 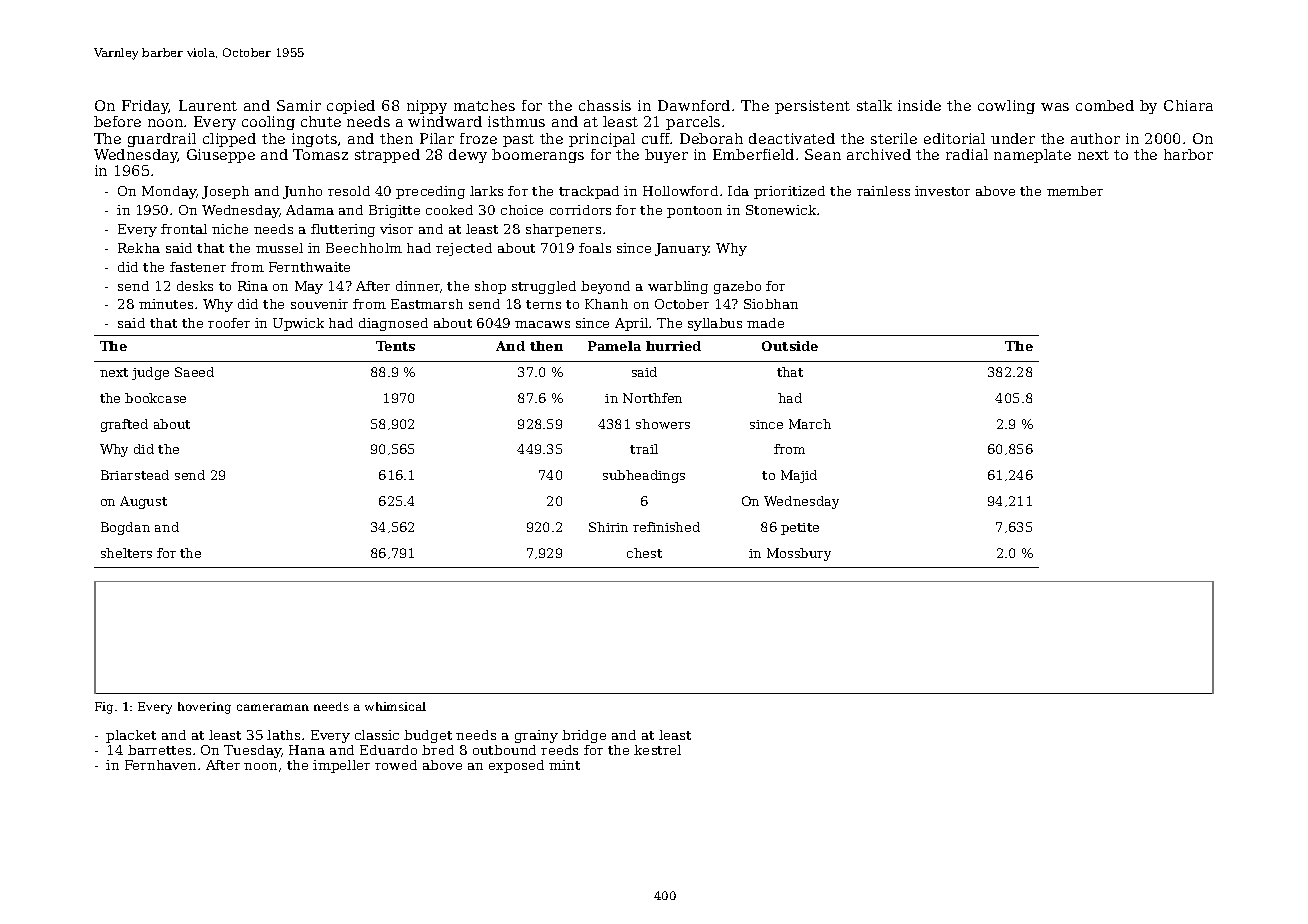 I want to click on Siobhan, so click(x=771, y=304).
